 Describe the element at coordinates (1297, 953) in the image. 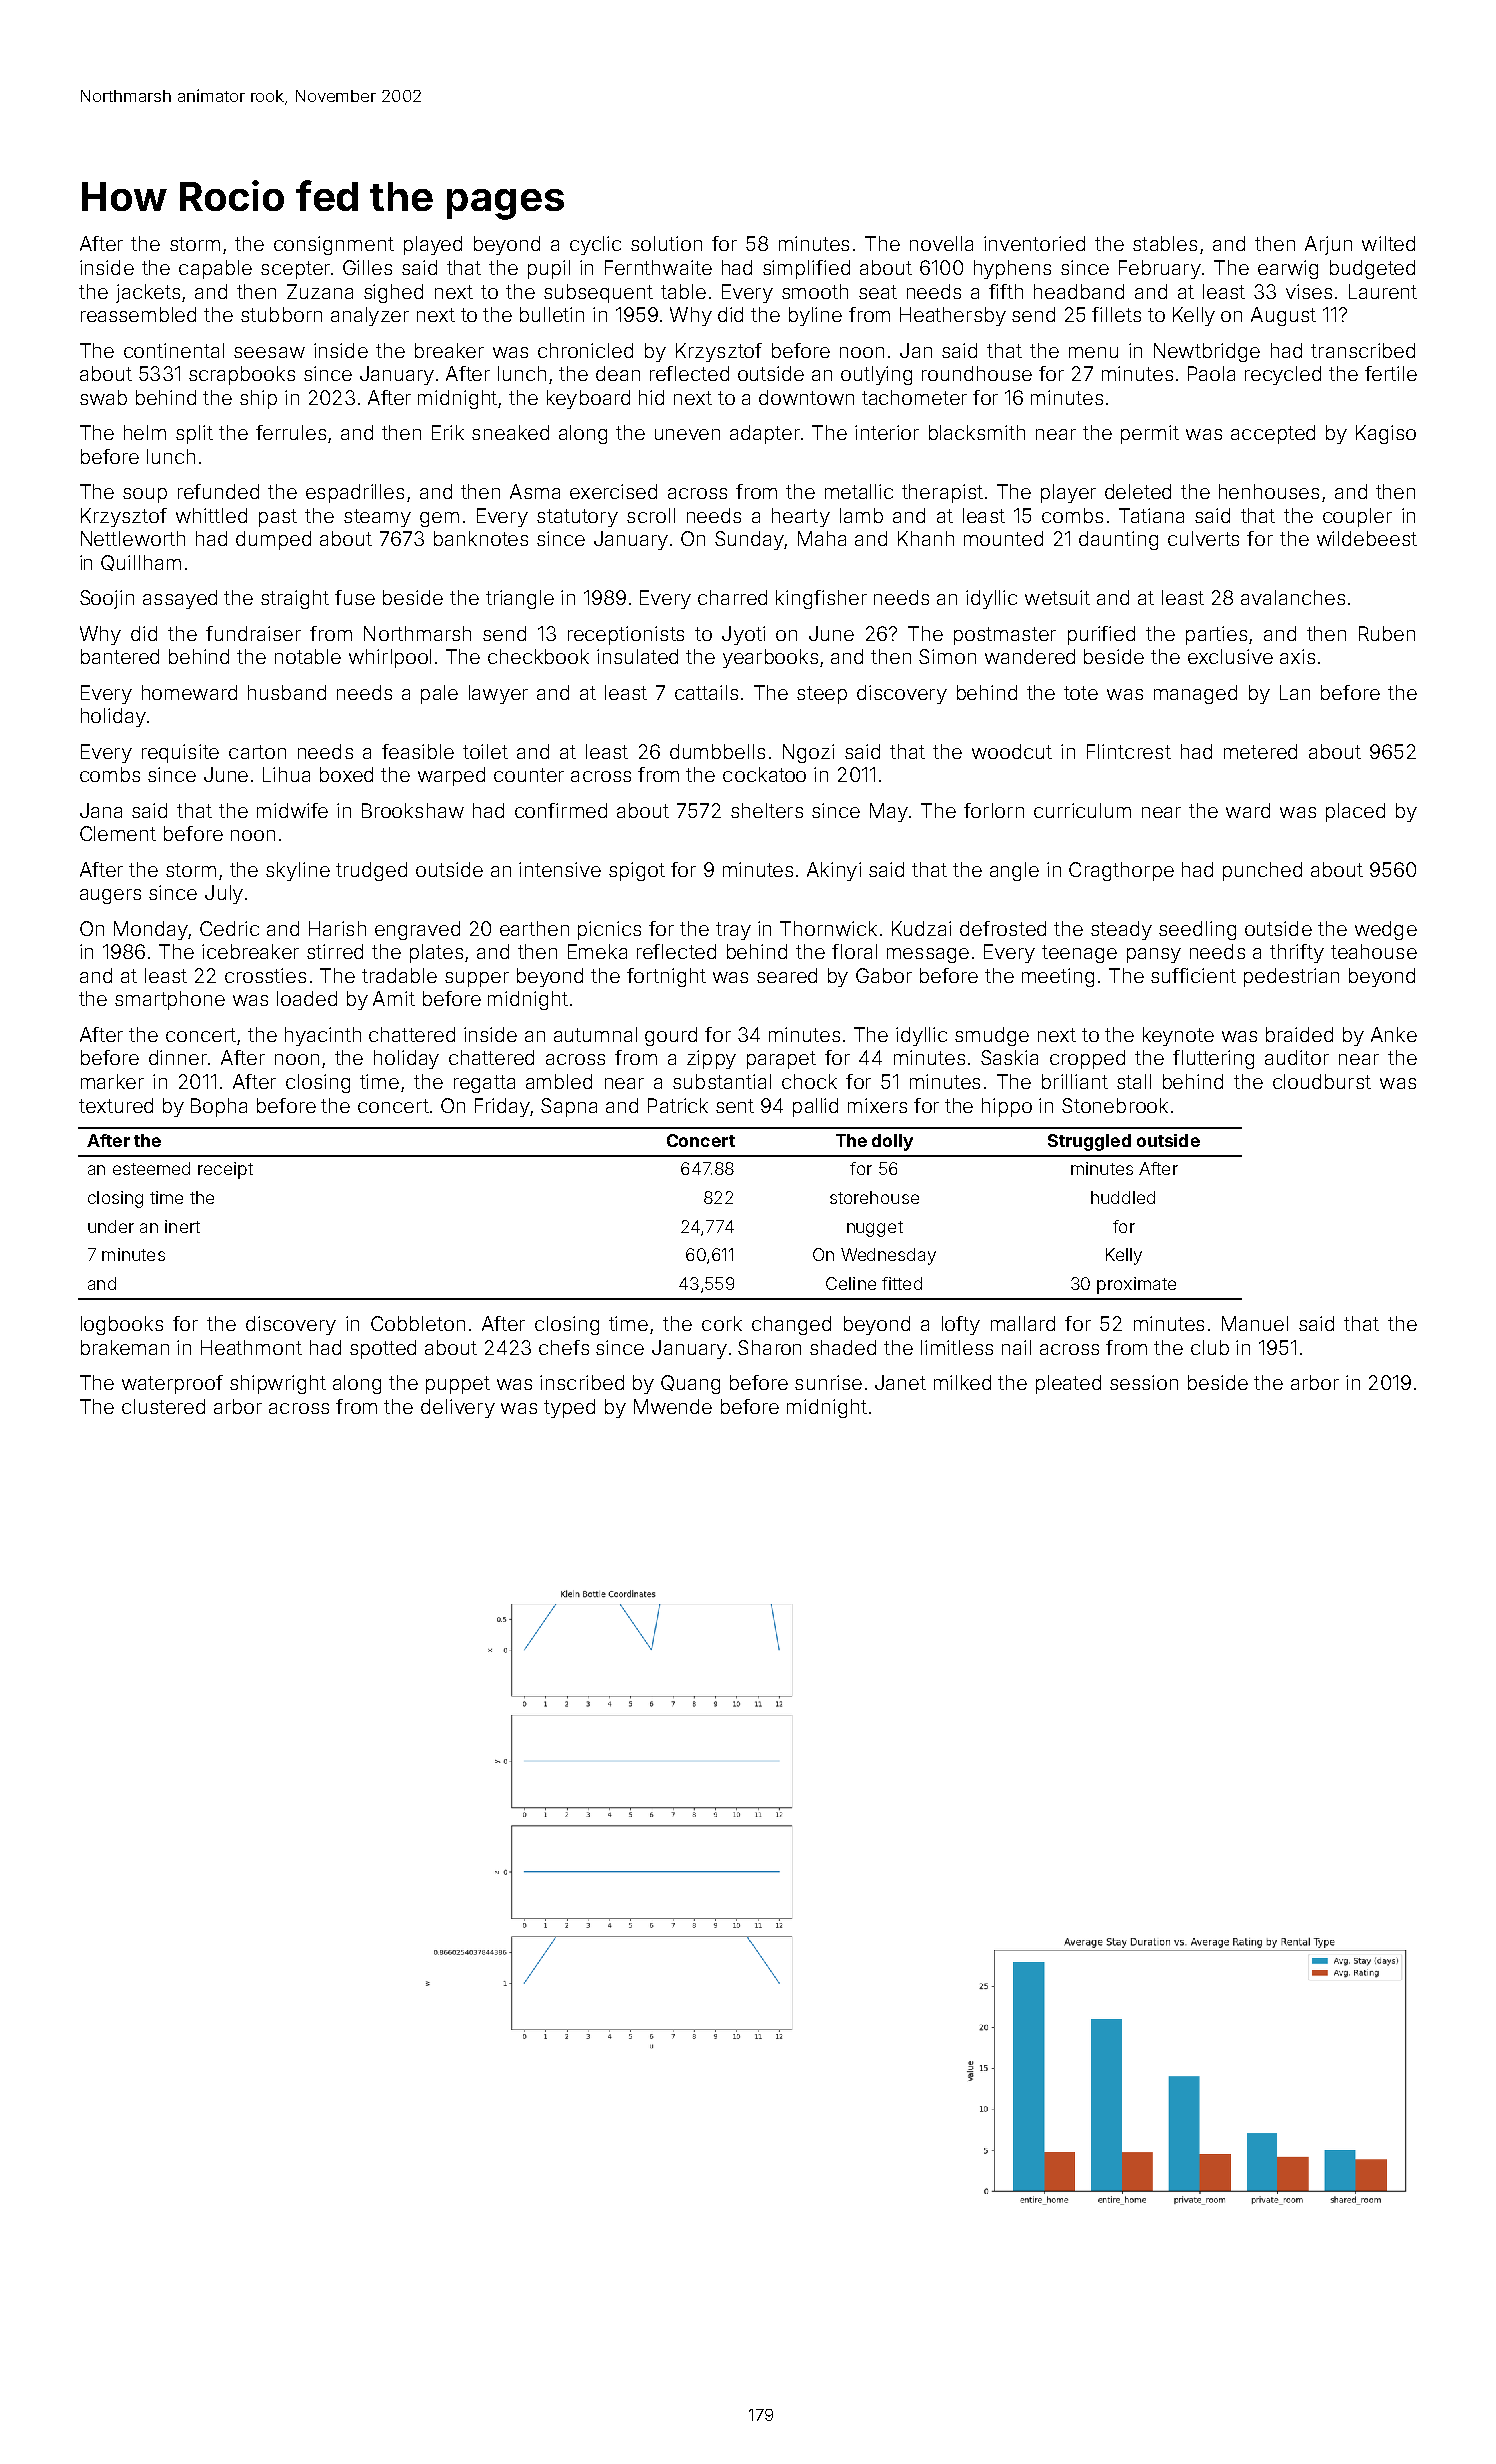

I see `thrifty` at that location.
